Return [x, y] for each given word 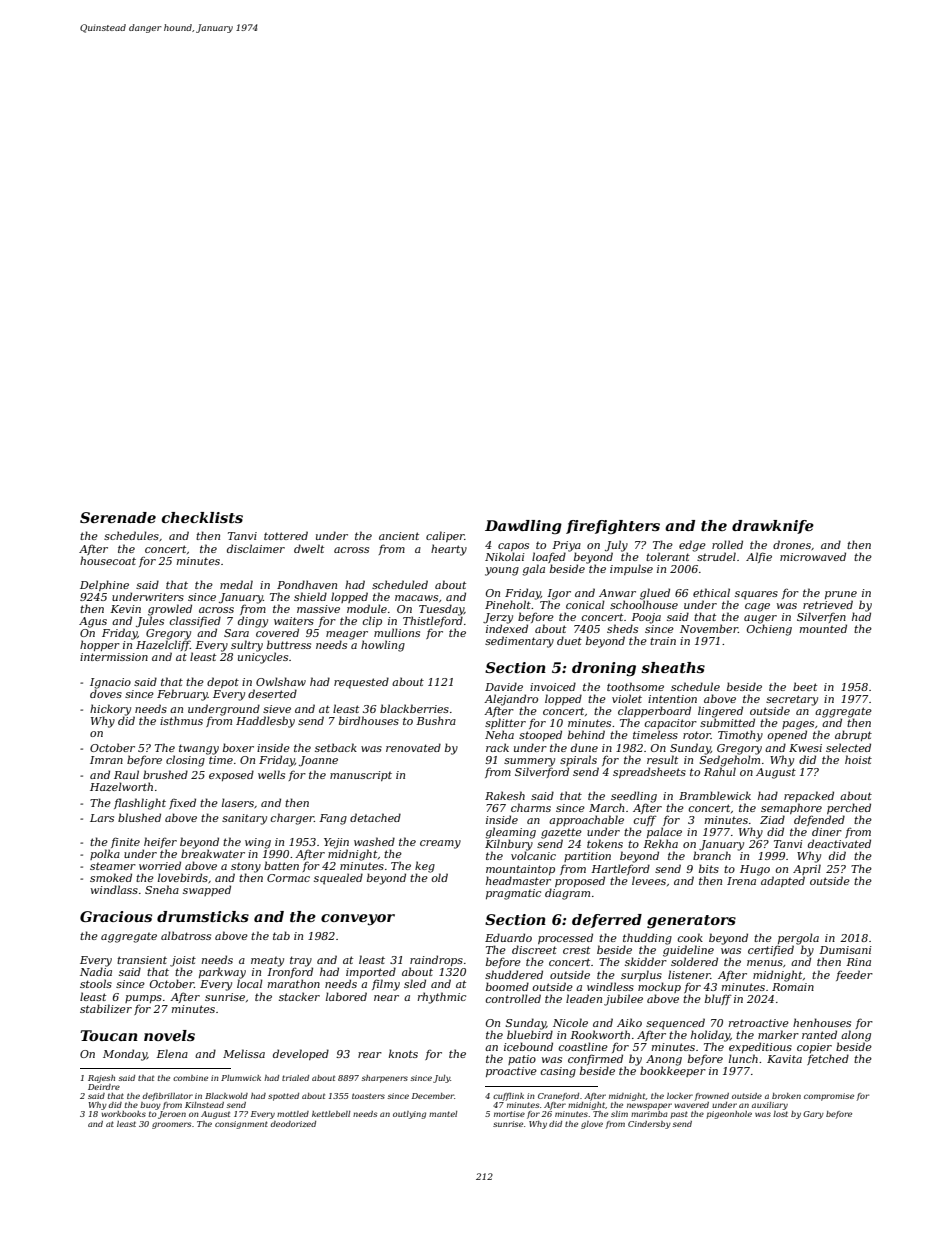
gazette [561, 833]
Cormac [288, 878]
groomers [171, 1125]
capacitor [670, 724]
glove [592, 1125]
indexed [507, 628]
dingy [253, 622]
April [807, 869]
